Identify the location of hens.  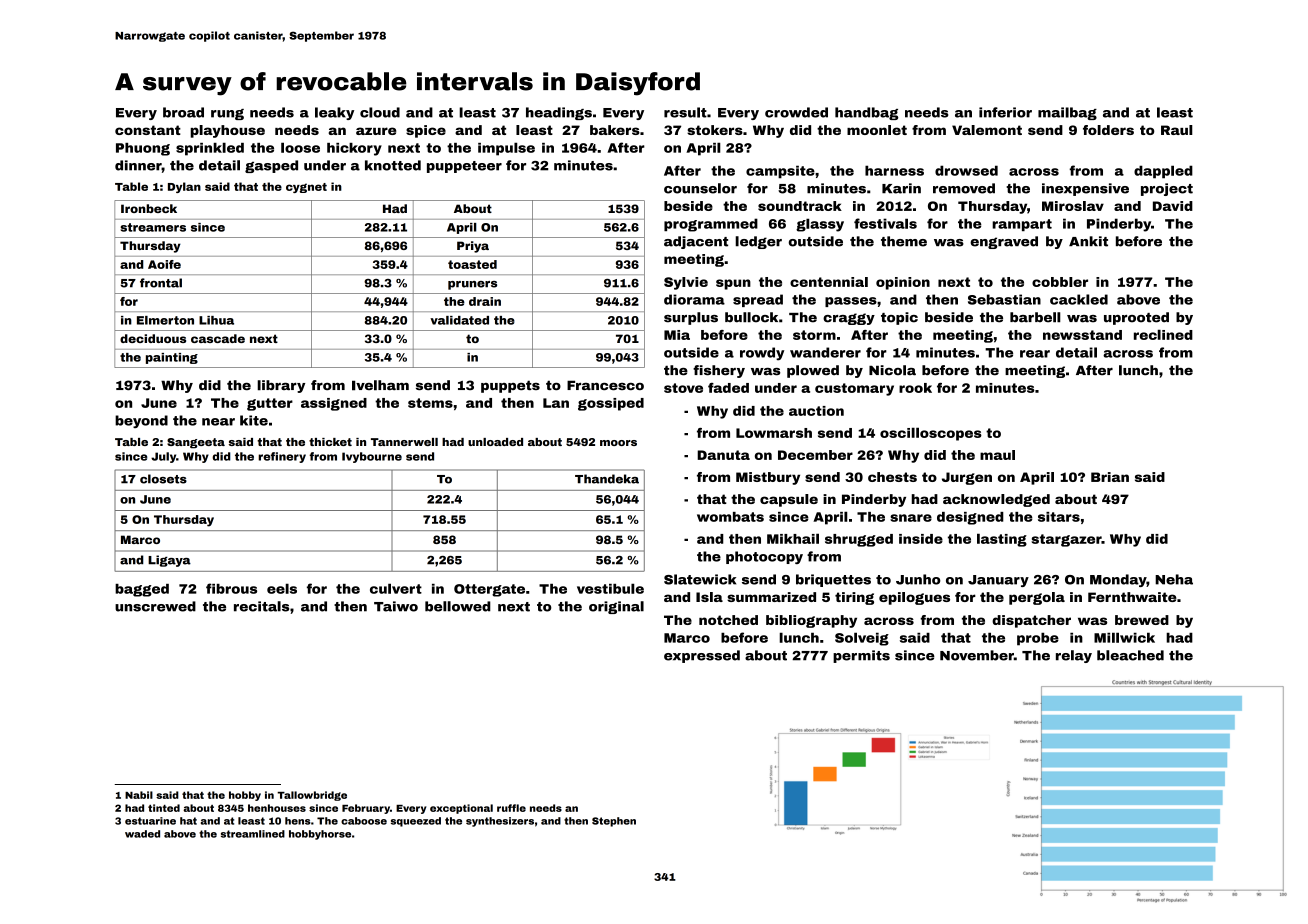
(298, 821).
